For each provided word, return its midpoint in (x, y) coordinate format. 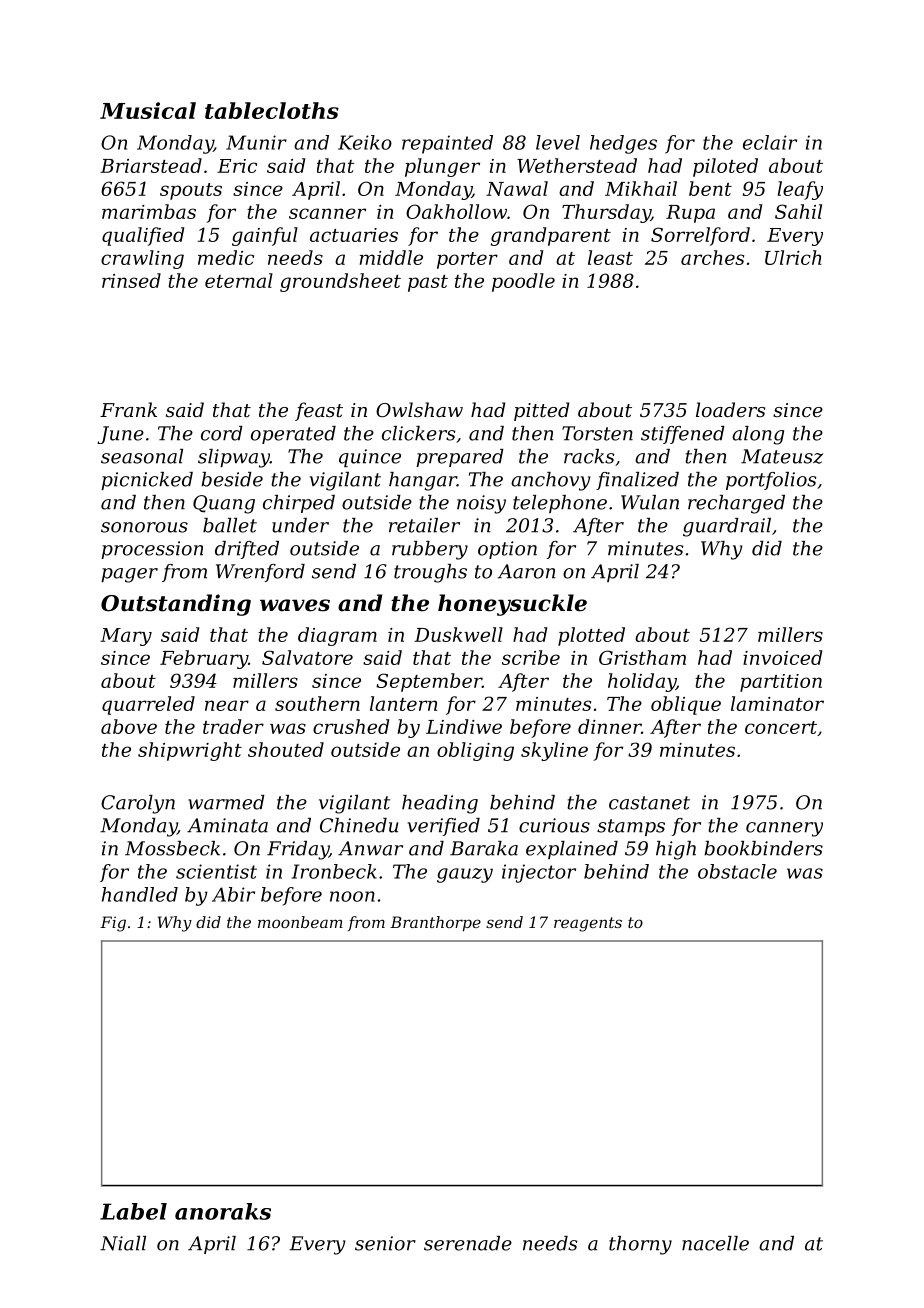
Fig (113, 924)
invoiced (782, 657)
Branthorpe (435, 924)
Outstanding (176, 605)
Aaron (527, 571)
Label (133, 1211)
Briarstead (151, 165)
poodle (523, 282)
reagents (588, 924)
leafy (800, 190)
